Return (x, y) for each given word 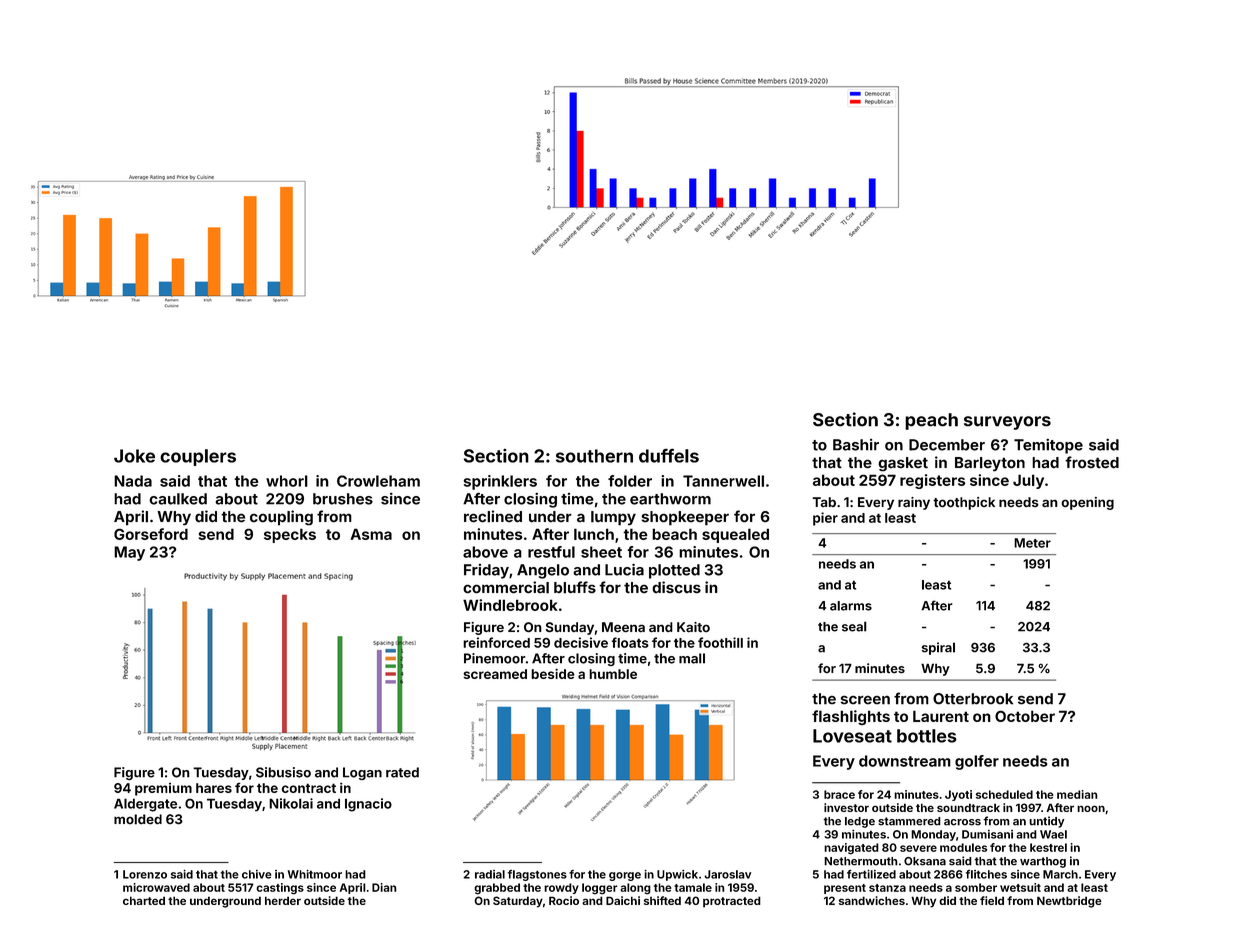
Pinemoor (494, 658)
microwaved (156, 887)
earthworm (670, 499)
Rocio (564, 900)
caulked (178, 499)
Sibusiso (283, 772)
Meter (1032, 543)
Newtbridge (1069, 902)
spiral (938, 648)
